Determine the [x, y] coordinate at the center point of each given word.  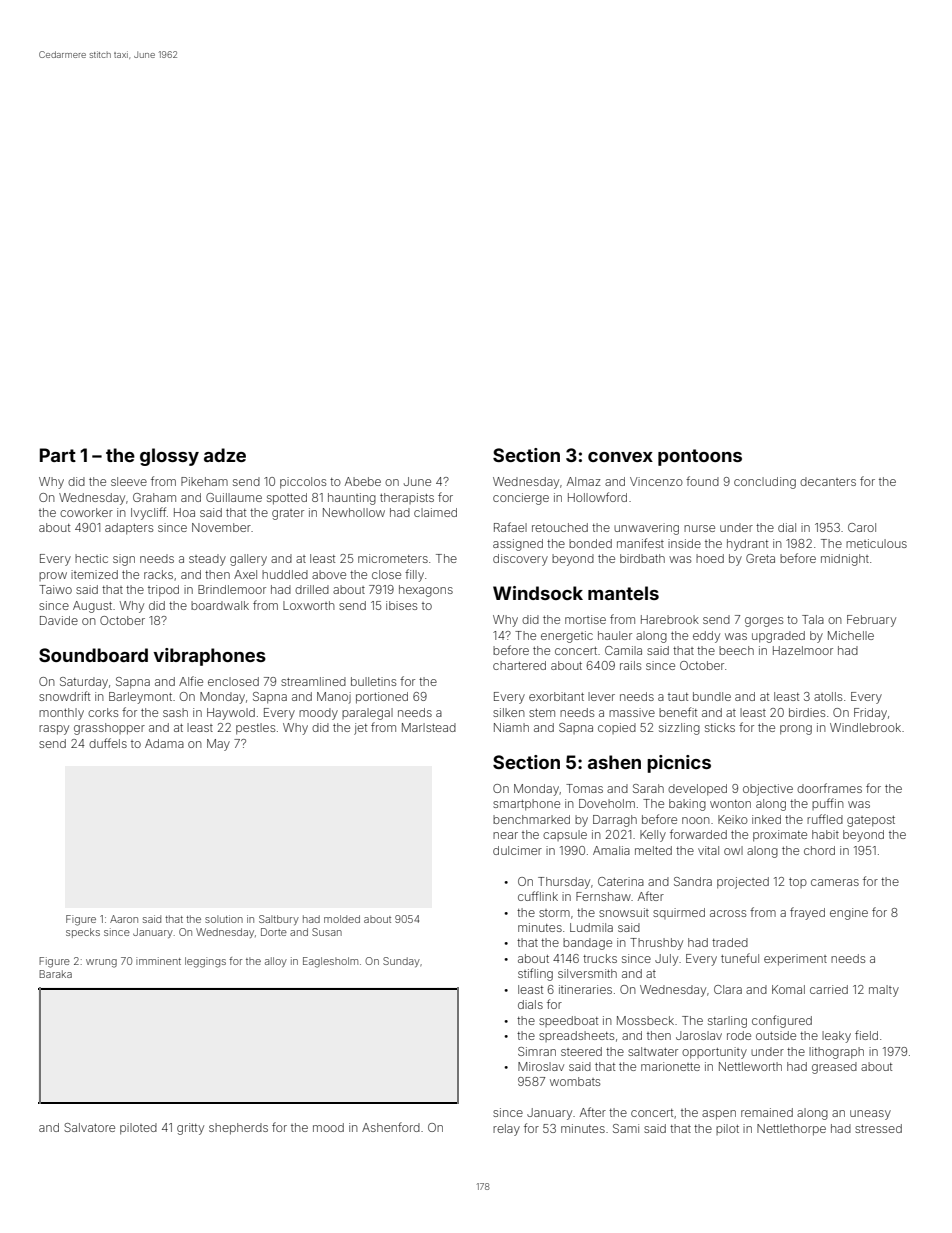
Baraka [55, 974]
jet [360, 729]
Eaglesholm [330, 962]
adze [225, 455]
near [505, 835]
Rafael [510, 527]
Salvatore [89, 1127]
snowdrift [64, 696]
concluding [765, 483]
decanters [828, 481]
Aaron [124, 919]
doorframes [829, 788]
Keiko [733, 819]
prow [53, 576]
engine [849, 914]
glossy [169, 457]
